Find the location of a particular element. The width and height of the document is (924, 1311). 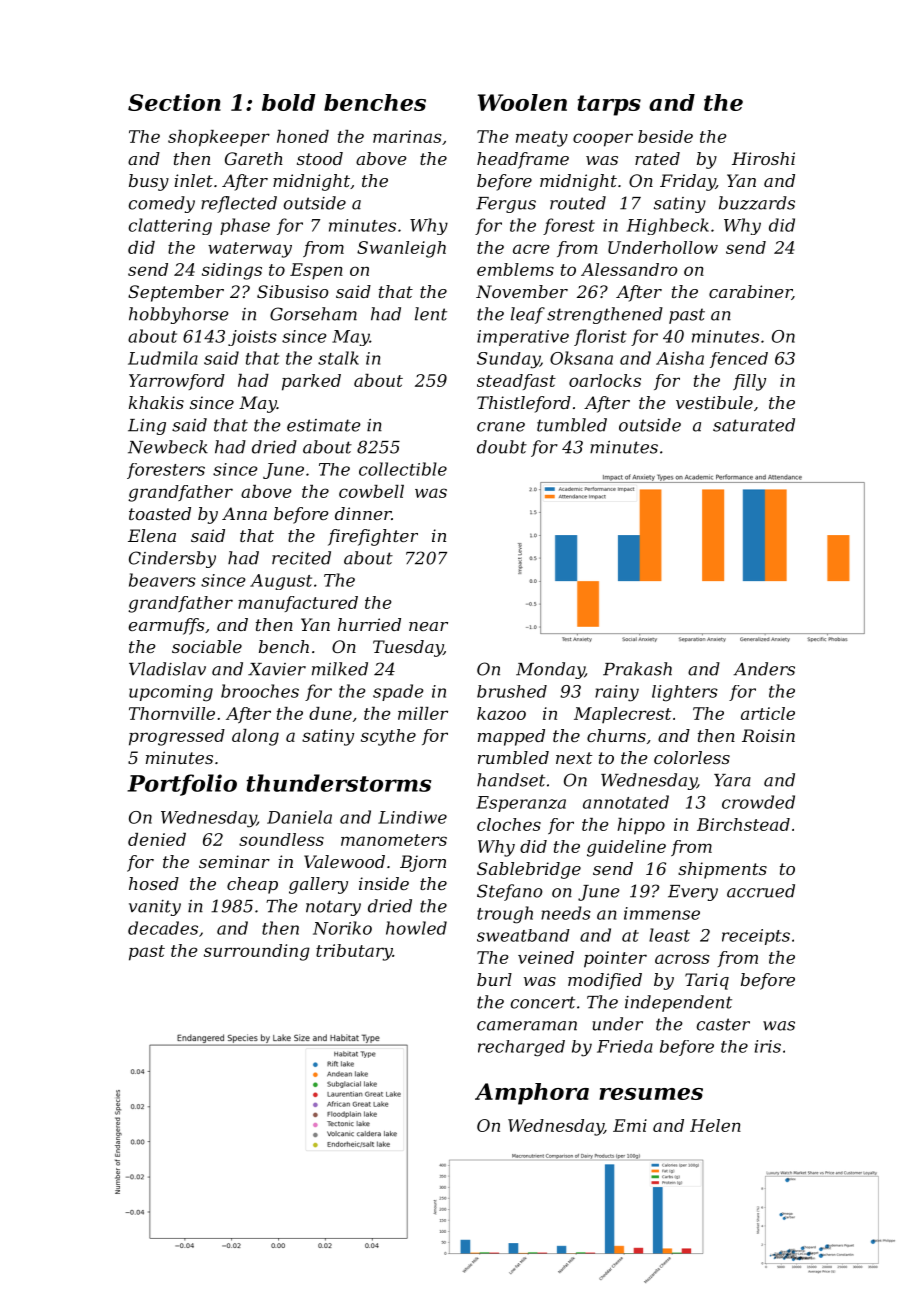

Stefano is located at coordinates (510, 892).
